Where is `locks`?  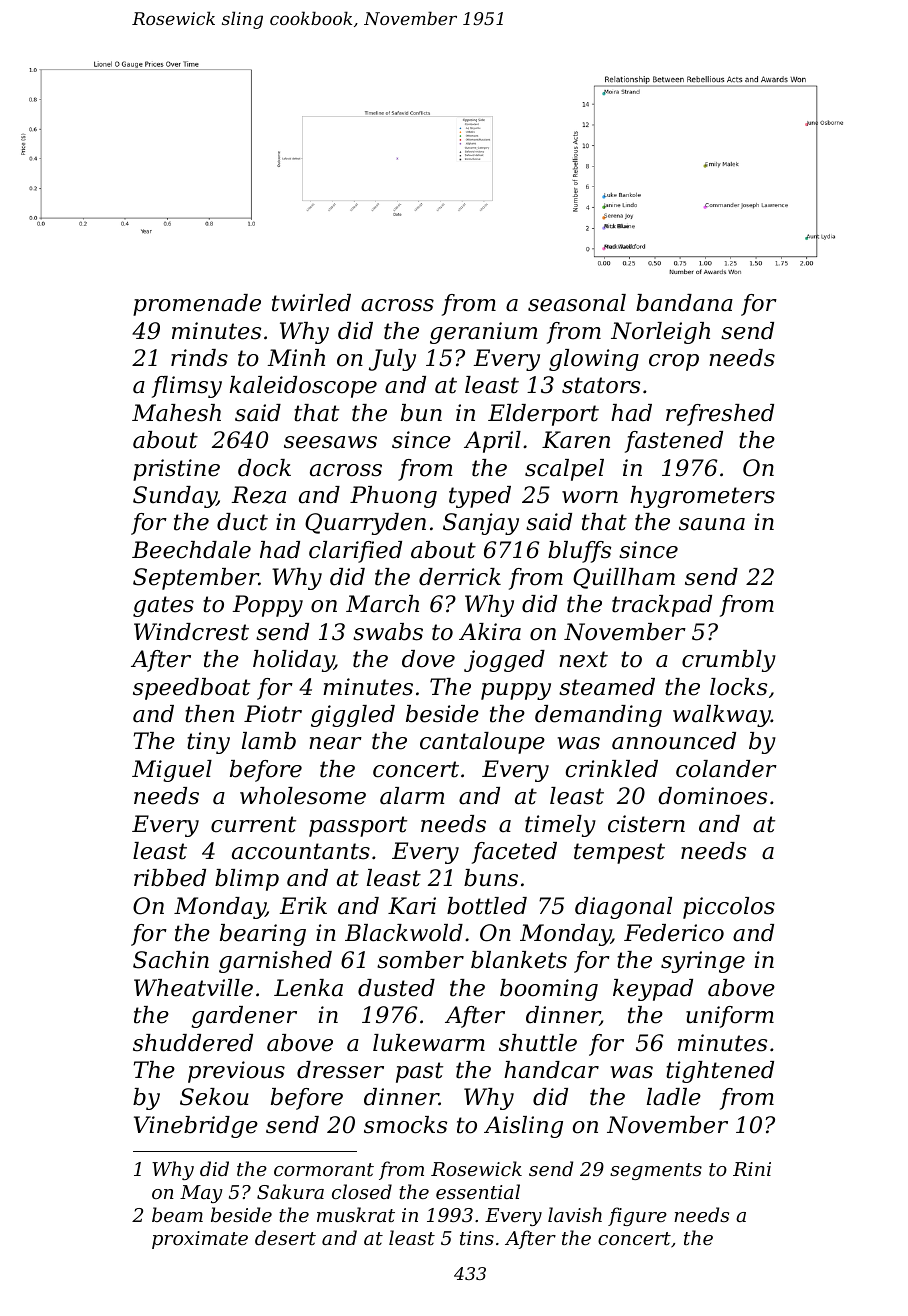
locks is located at coordinates (738, 687).
